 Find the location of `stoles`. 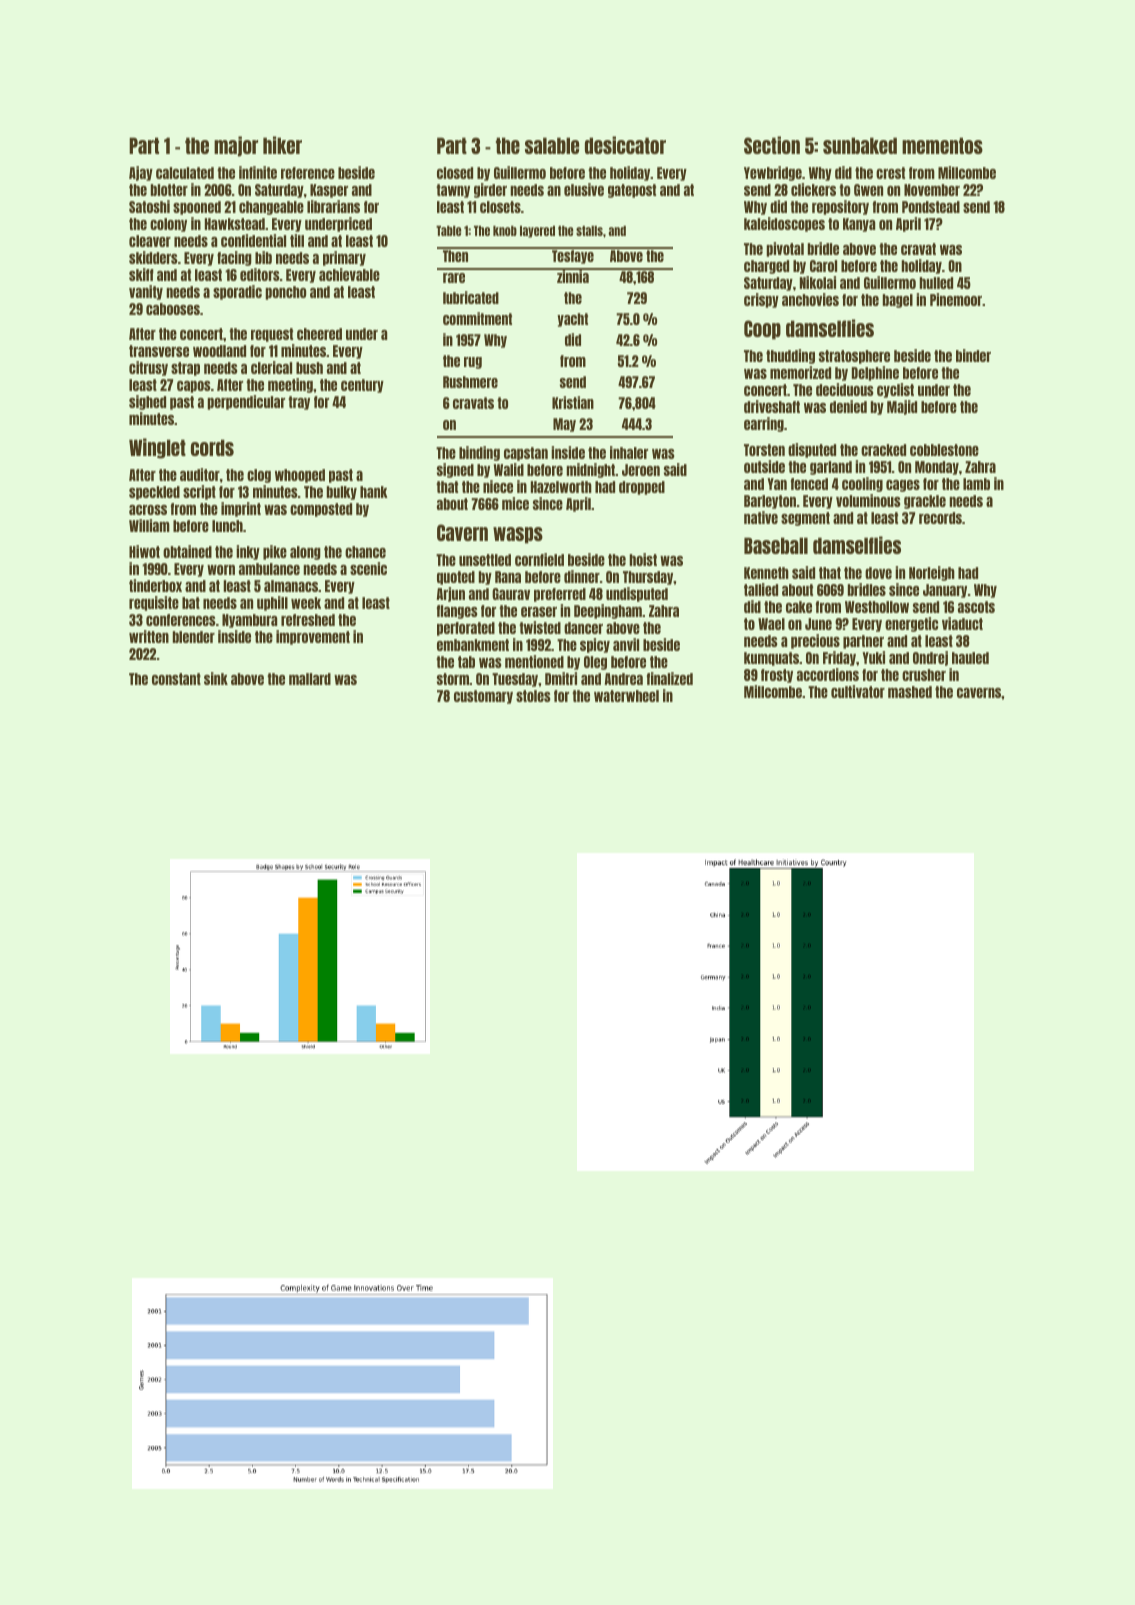

stoles is located at coordinates (533, 696).
